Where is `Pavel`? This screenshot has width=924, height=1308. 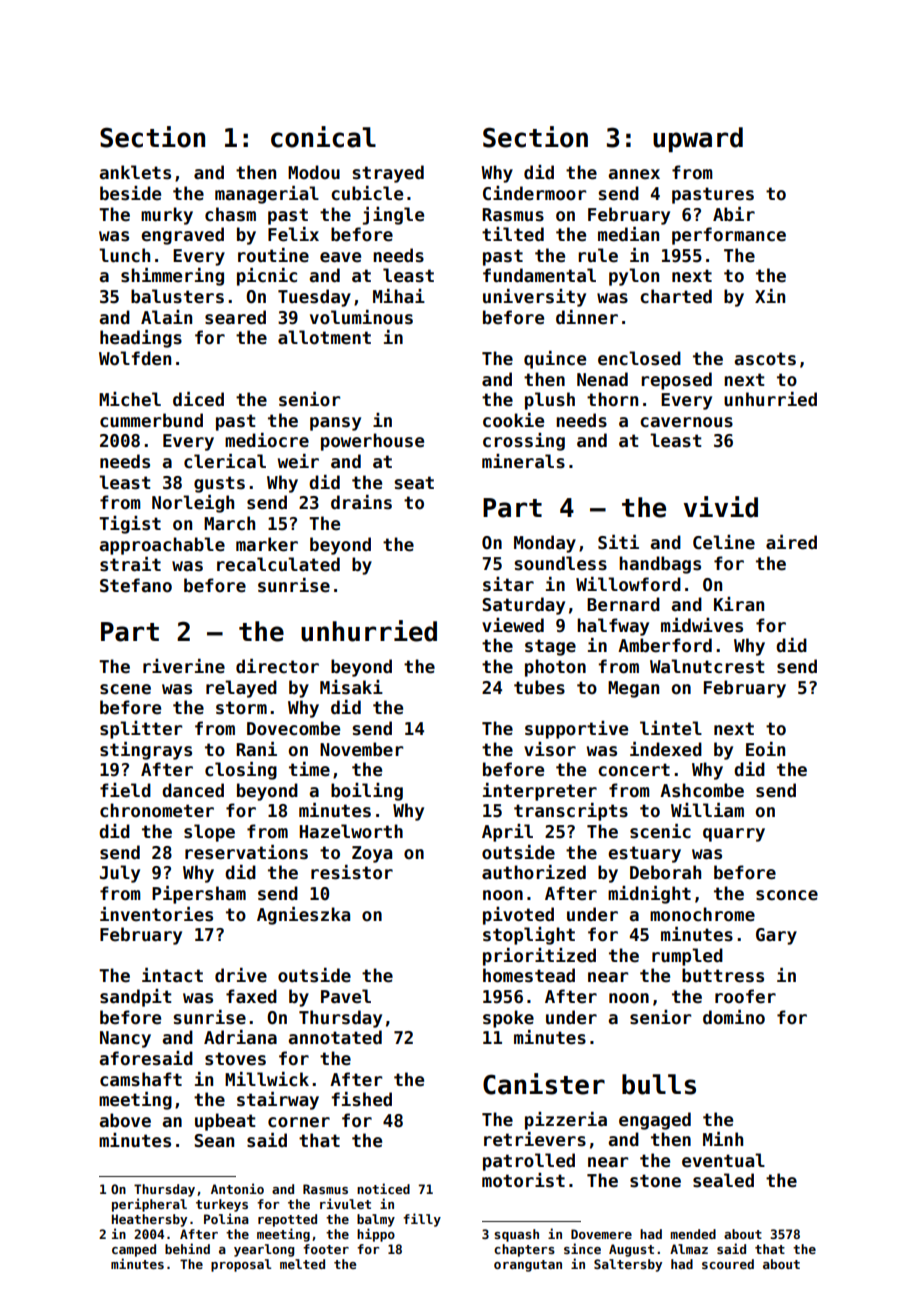 Pavel is located at coordinates (346, 996).
